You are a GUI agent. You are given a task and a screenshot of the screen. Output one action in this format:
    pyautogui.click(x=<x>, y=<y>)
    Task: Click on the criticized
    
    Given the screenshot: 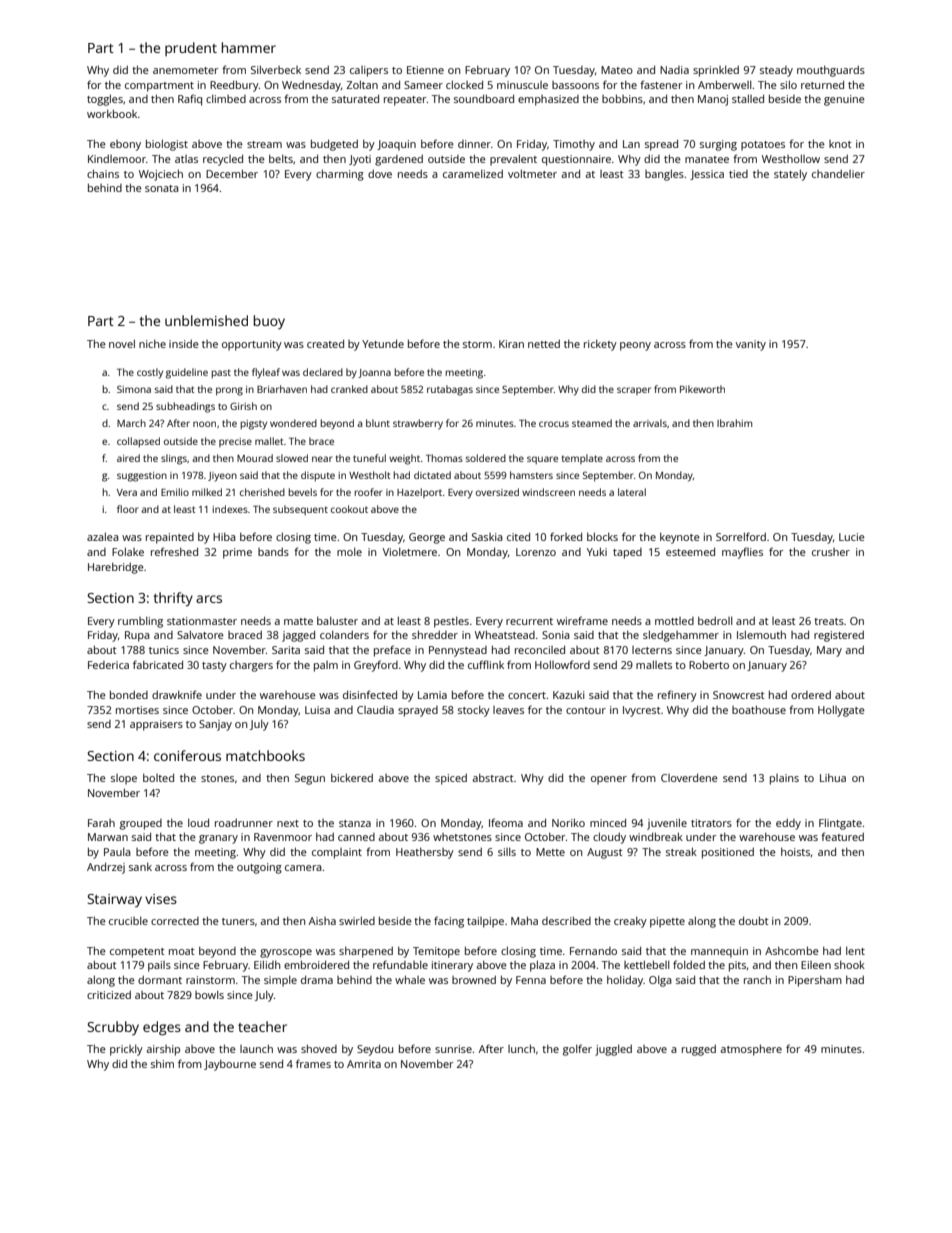 What is the action you would take?
    pyautogui.click(x=109, y=995)
